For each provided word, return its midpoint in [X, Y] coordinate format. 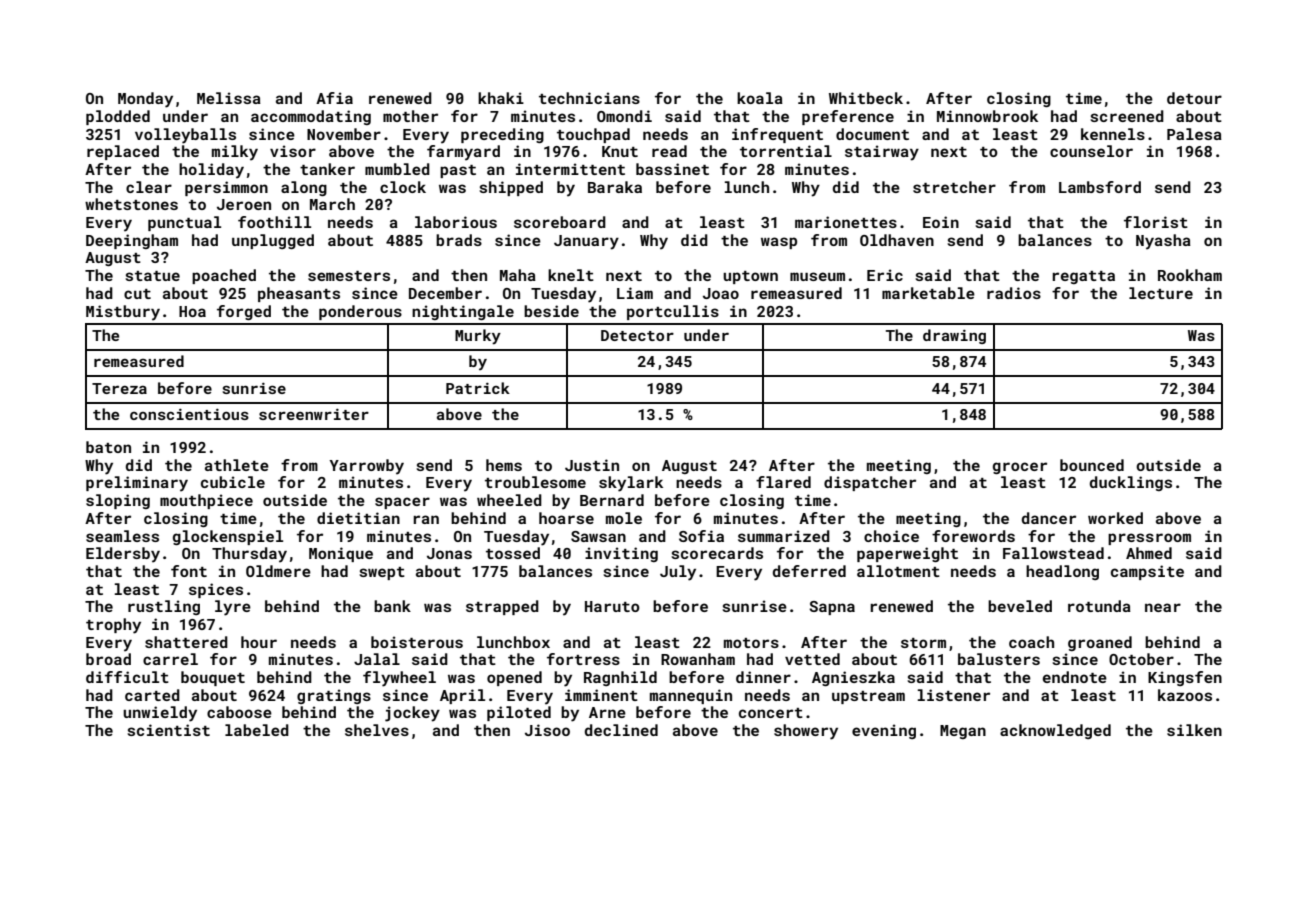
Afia [334, 98]
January [586, 242]
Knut [620, 151]
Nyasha [1163, 242]
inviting [621, 554]
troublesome [535, 482]
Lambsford [1100, 187]
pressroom [1149, 539]
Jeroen [244, 204]
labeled [257, 730]
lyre [233, 608]
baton [108, 447]
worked [1115, 518]
